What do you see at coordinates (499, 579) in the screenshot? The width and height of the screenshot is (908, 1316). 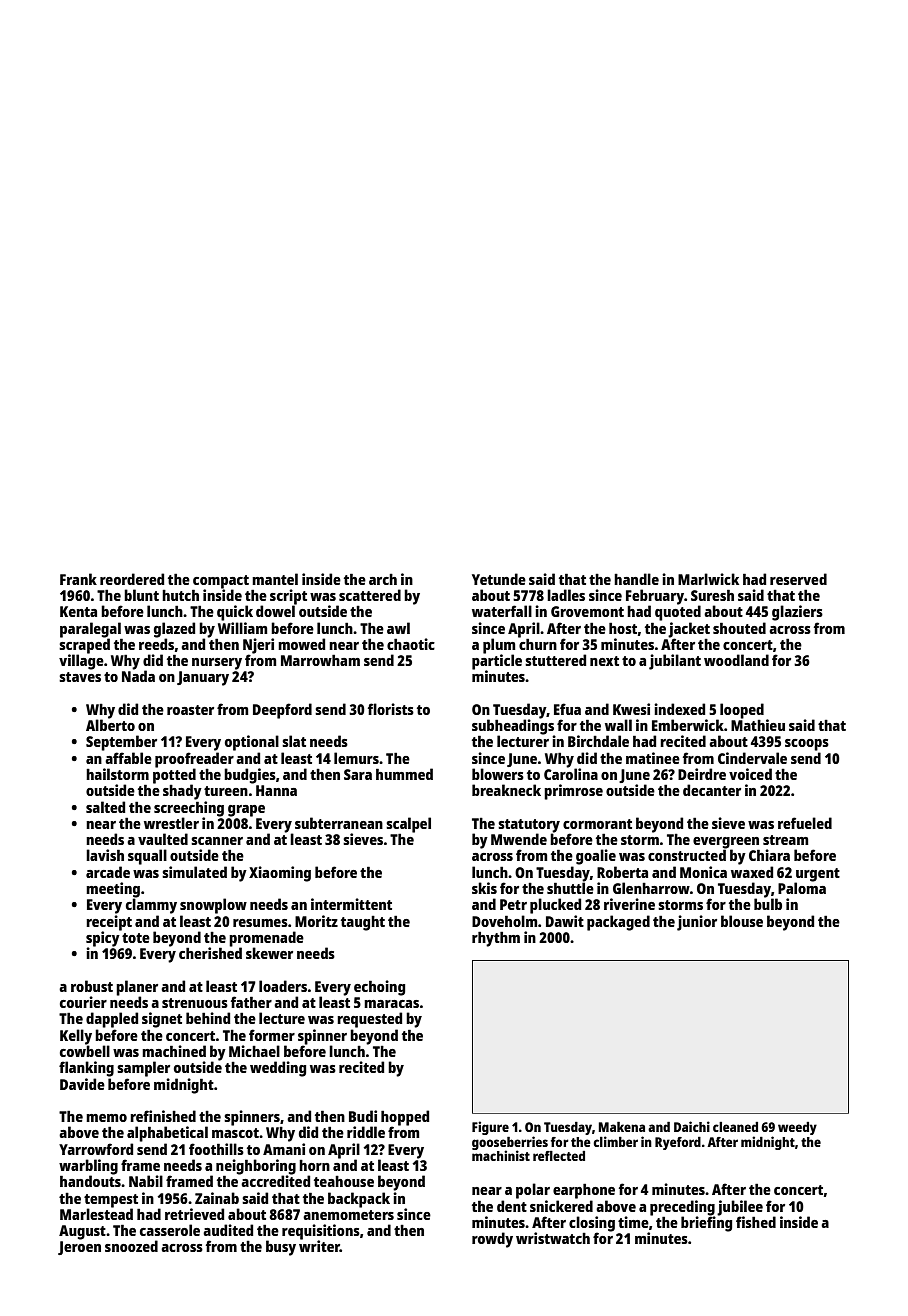 I see `Yetunde` at bounding box center [499, 579].
